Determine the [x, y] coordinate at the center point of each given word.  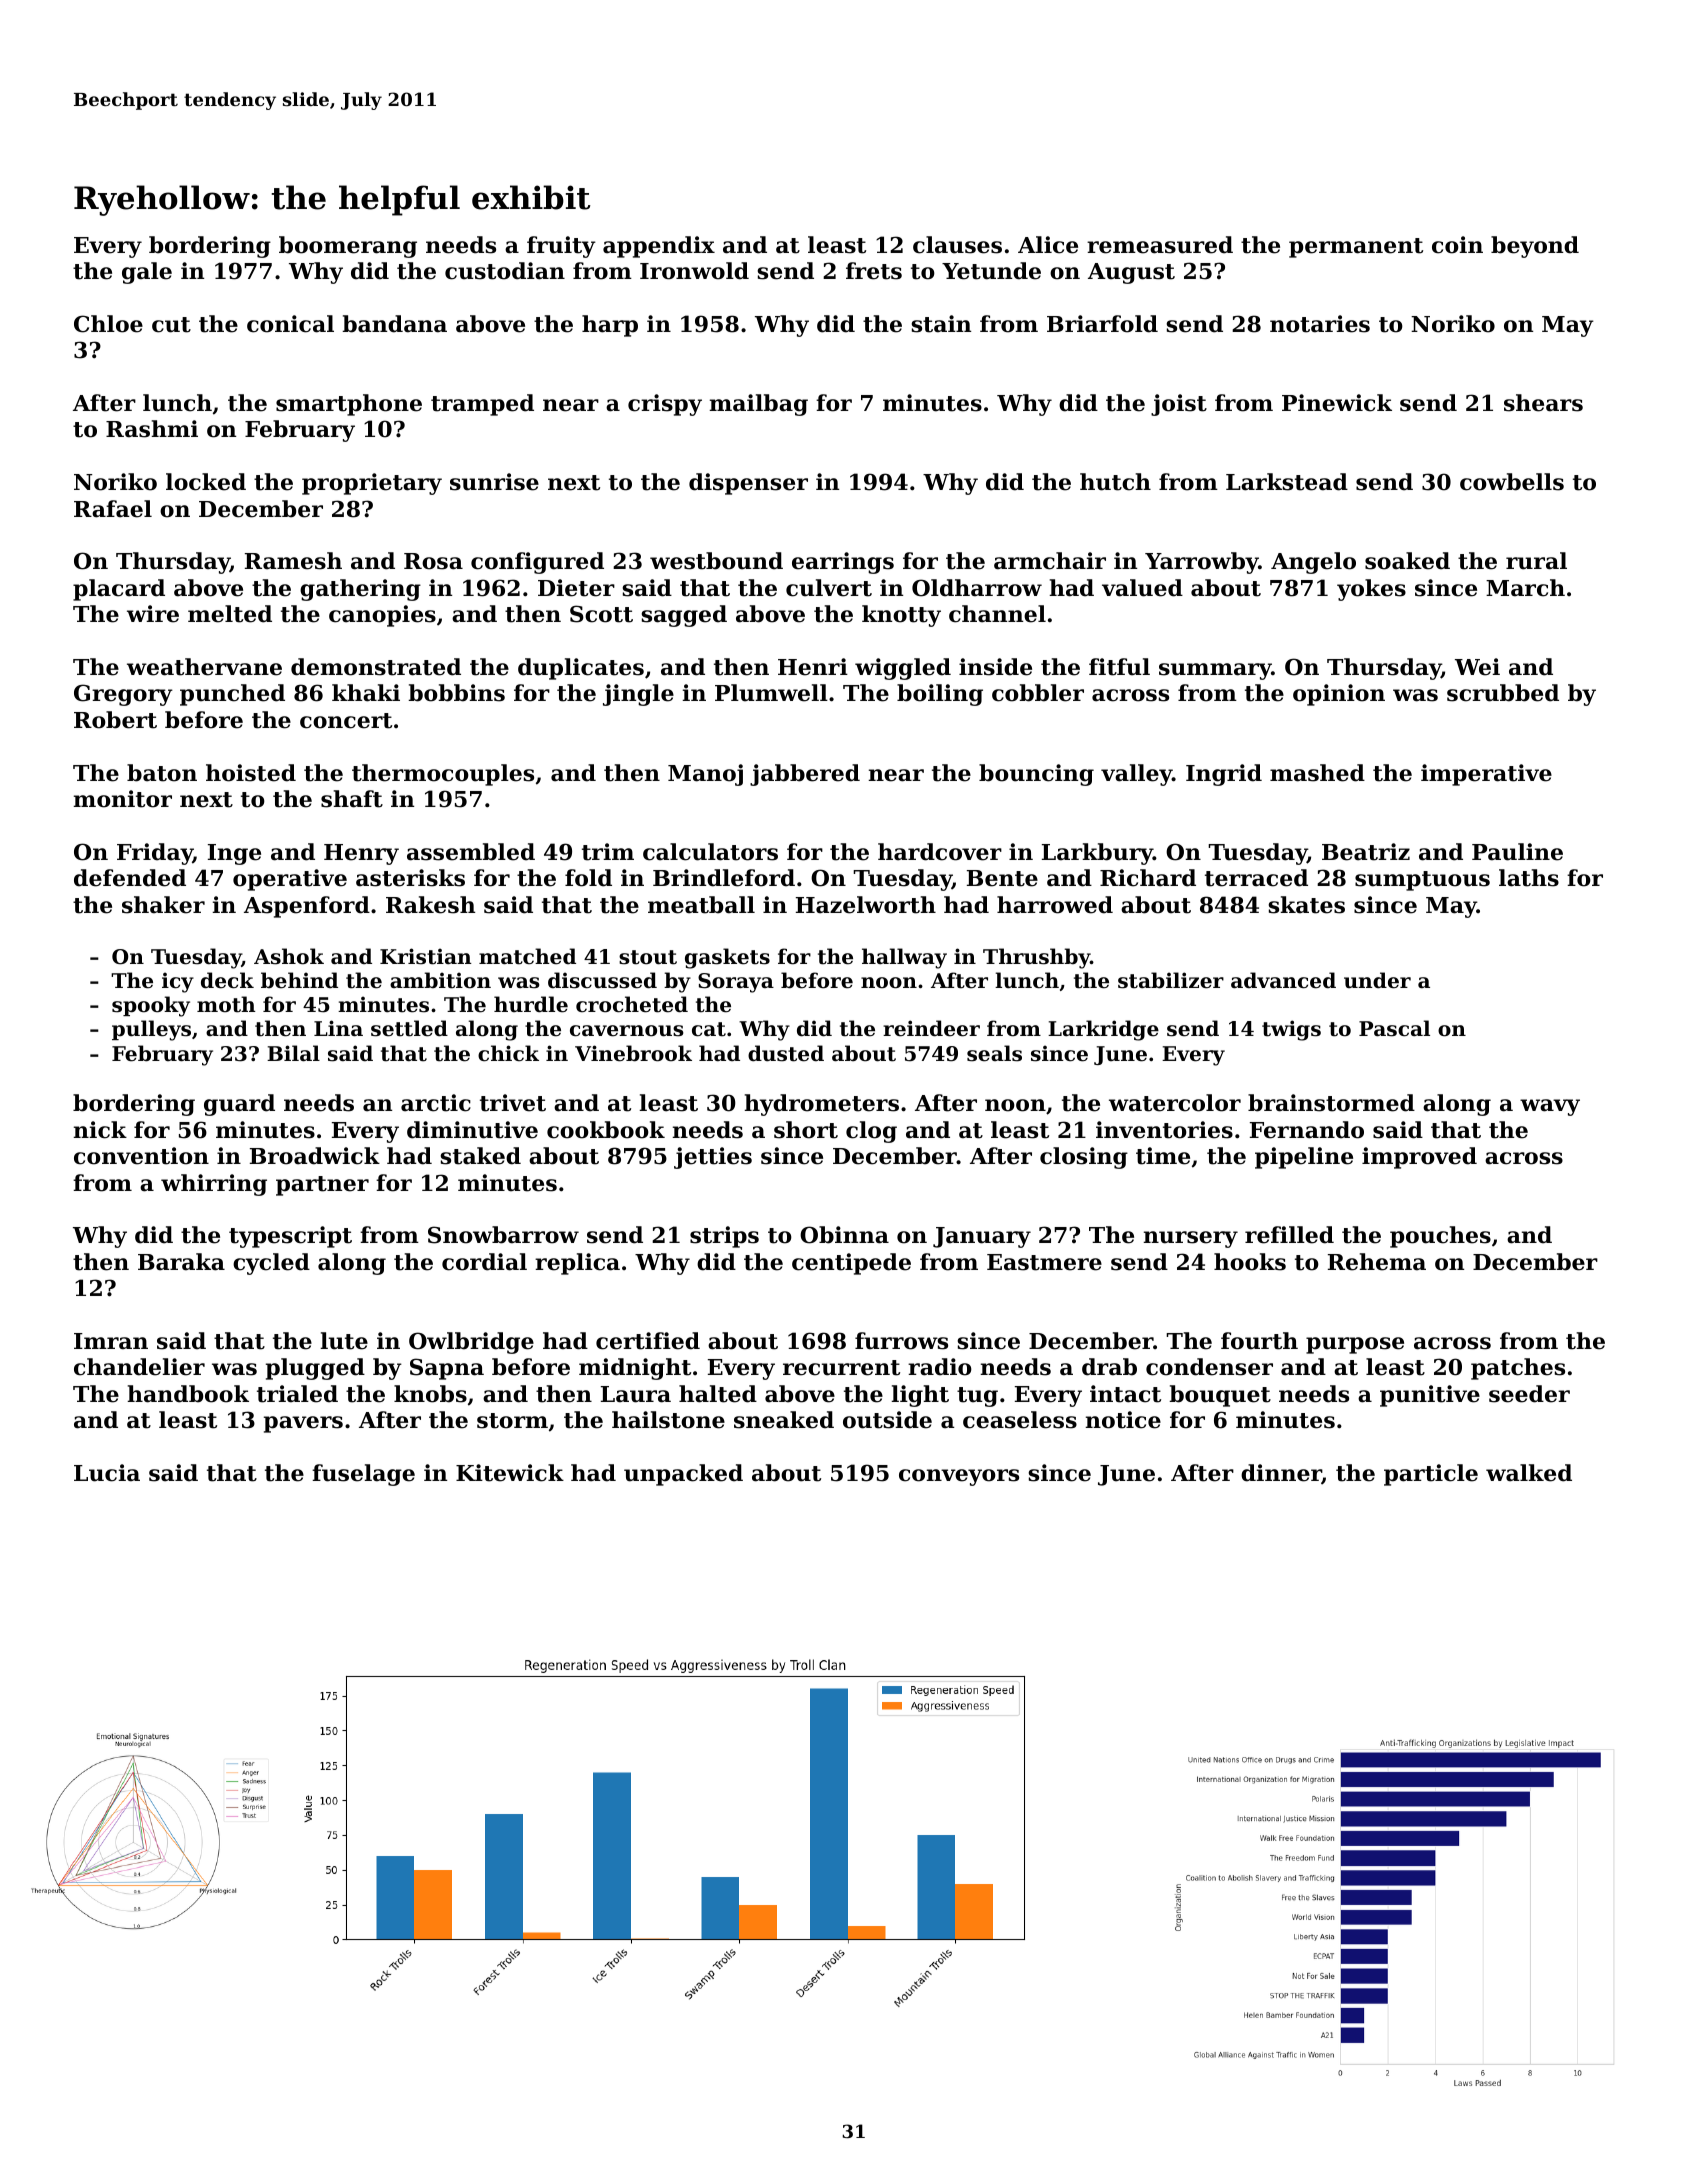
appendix [659, 247]
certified [648, 1341]
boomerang [348, 247]
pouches [1440, 1237]
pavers [303, 1424]
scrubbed [1503, 693]
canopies [382, 616]
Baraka [181, 1262]
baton [162, 773]
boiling [940, 695]
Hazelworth [866, 905]
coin [1457, 245]
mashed [1317, 773]
